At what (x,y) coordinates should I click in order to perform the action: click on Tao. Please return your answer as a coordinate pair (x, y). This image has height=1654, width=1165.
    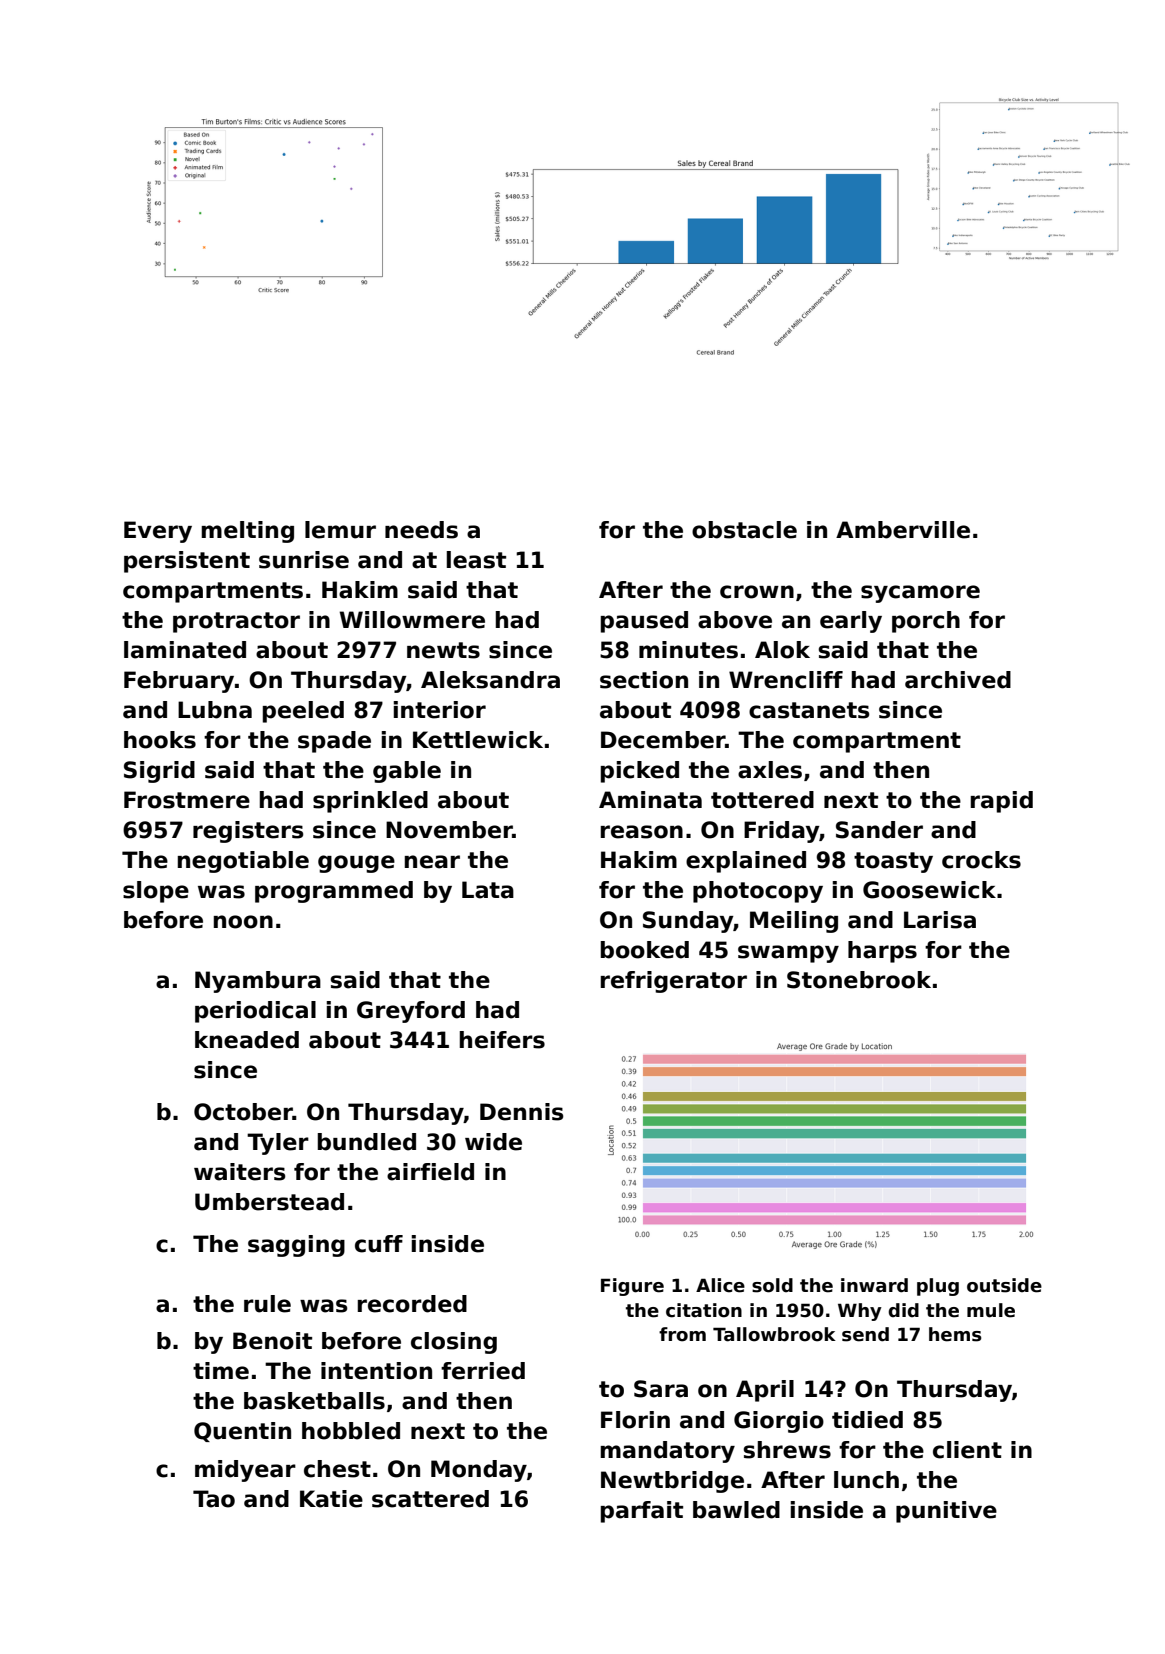
    Looking at the image, I should click on (214, 1499).
